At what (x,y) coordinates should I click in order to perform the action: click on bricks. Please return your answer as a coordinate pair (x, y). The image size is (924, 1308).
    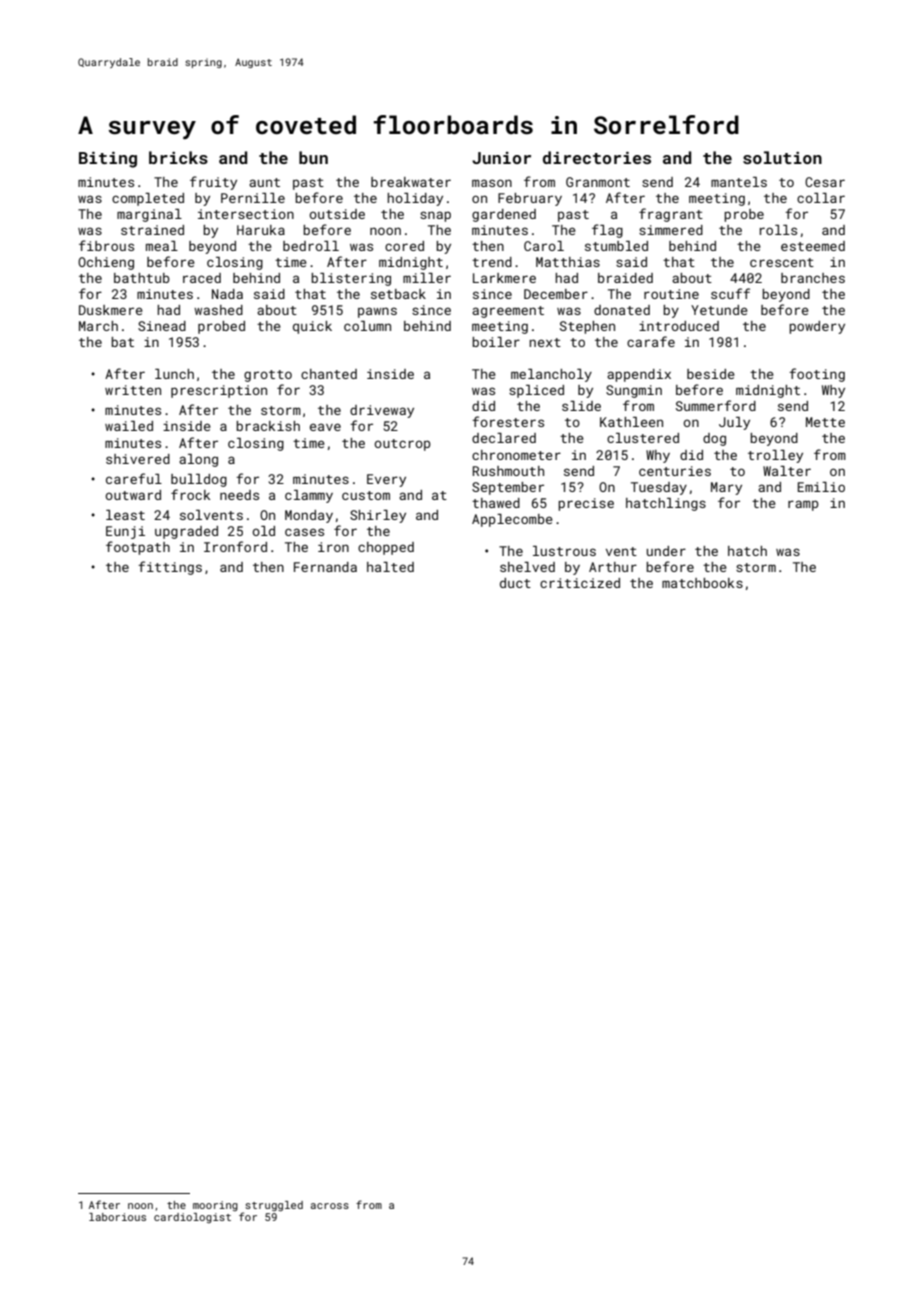
    Looking at the image, I should click on (178, 157).
